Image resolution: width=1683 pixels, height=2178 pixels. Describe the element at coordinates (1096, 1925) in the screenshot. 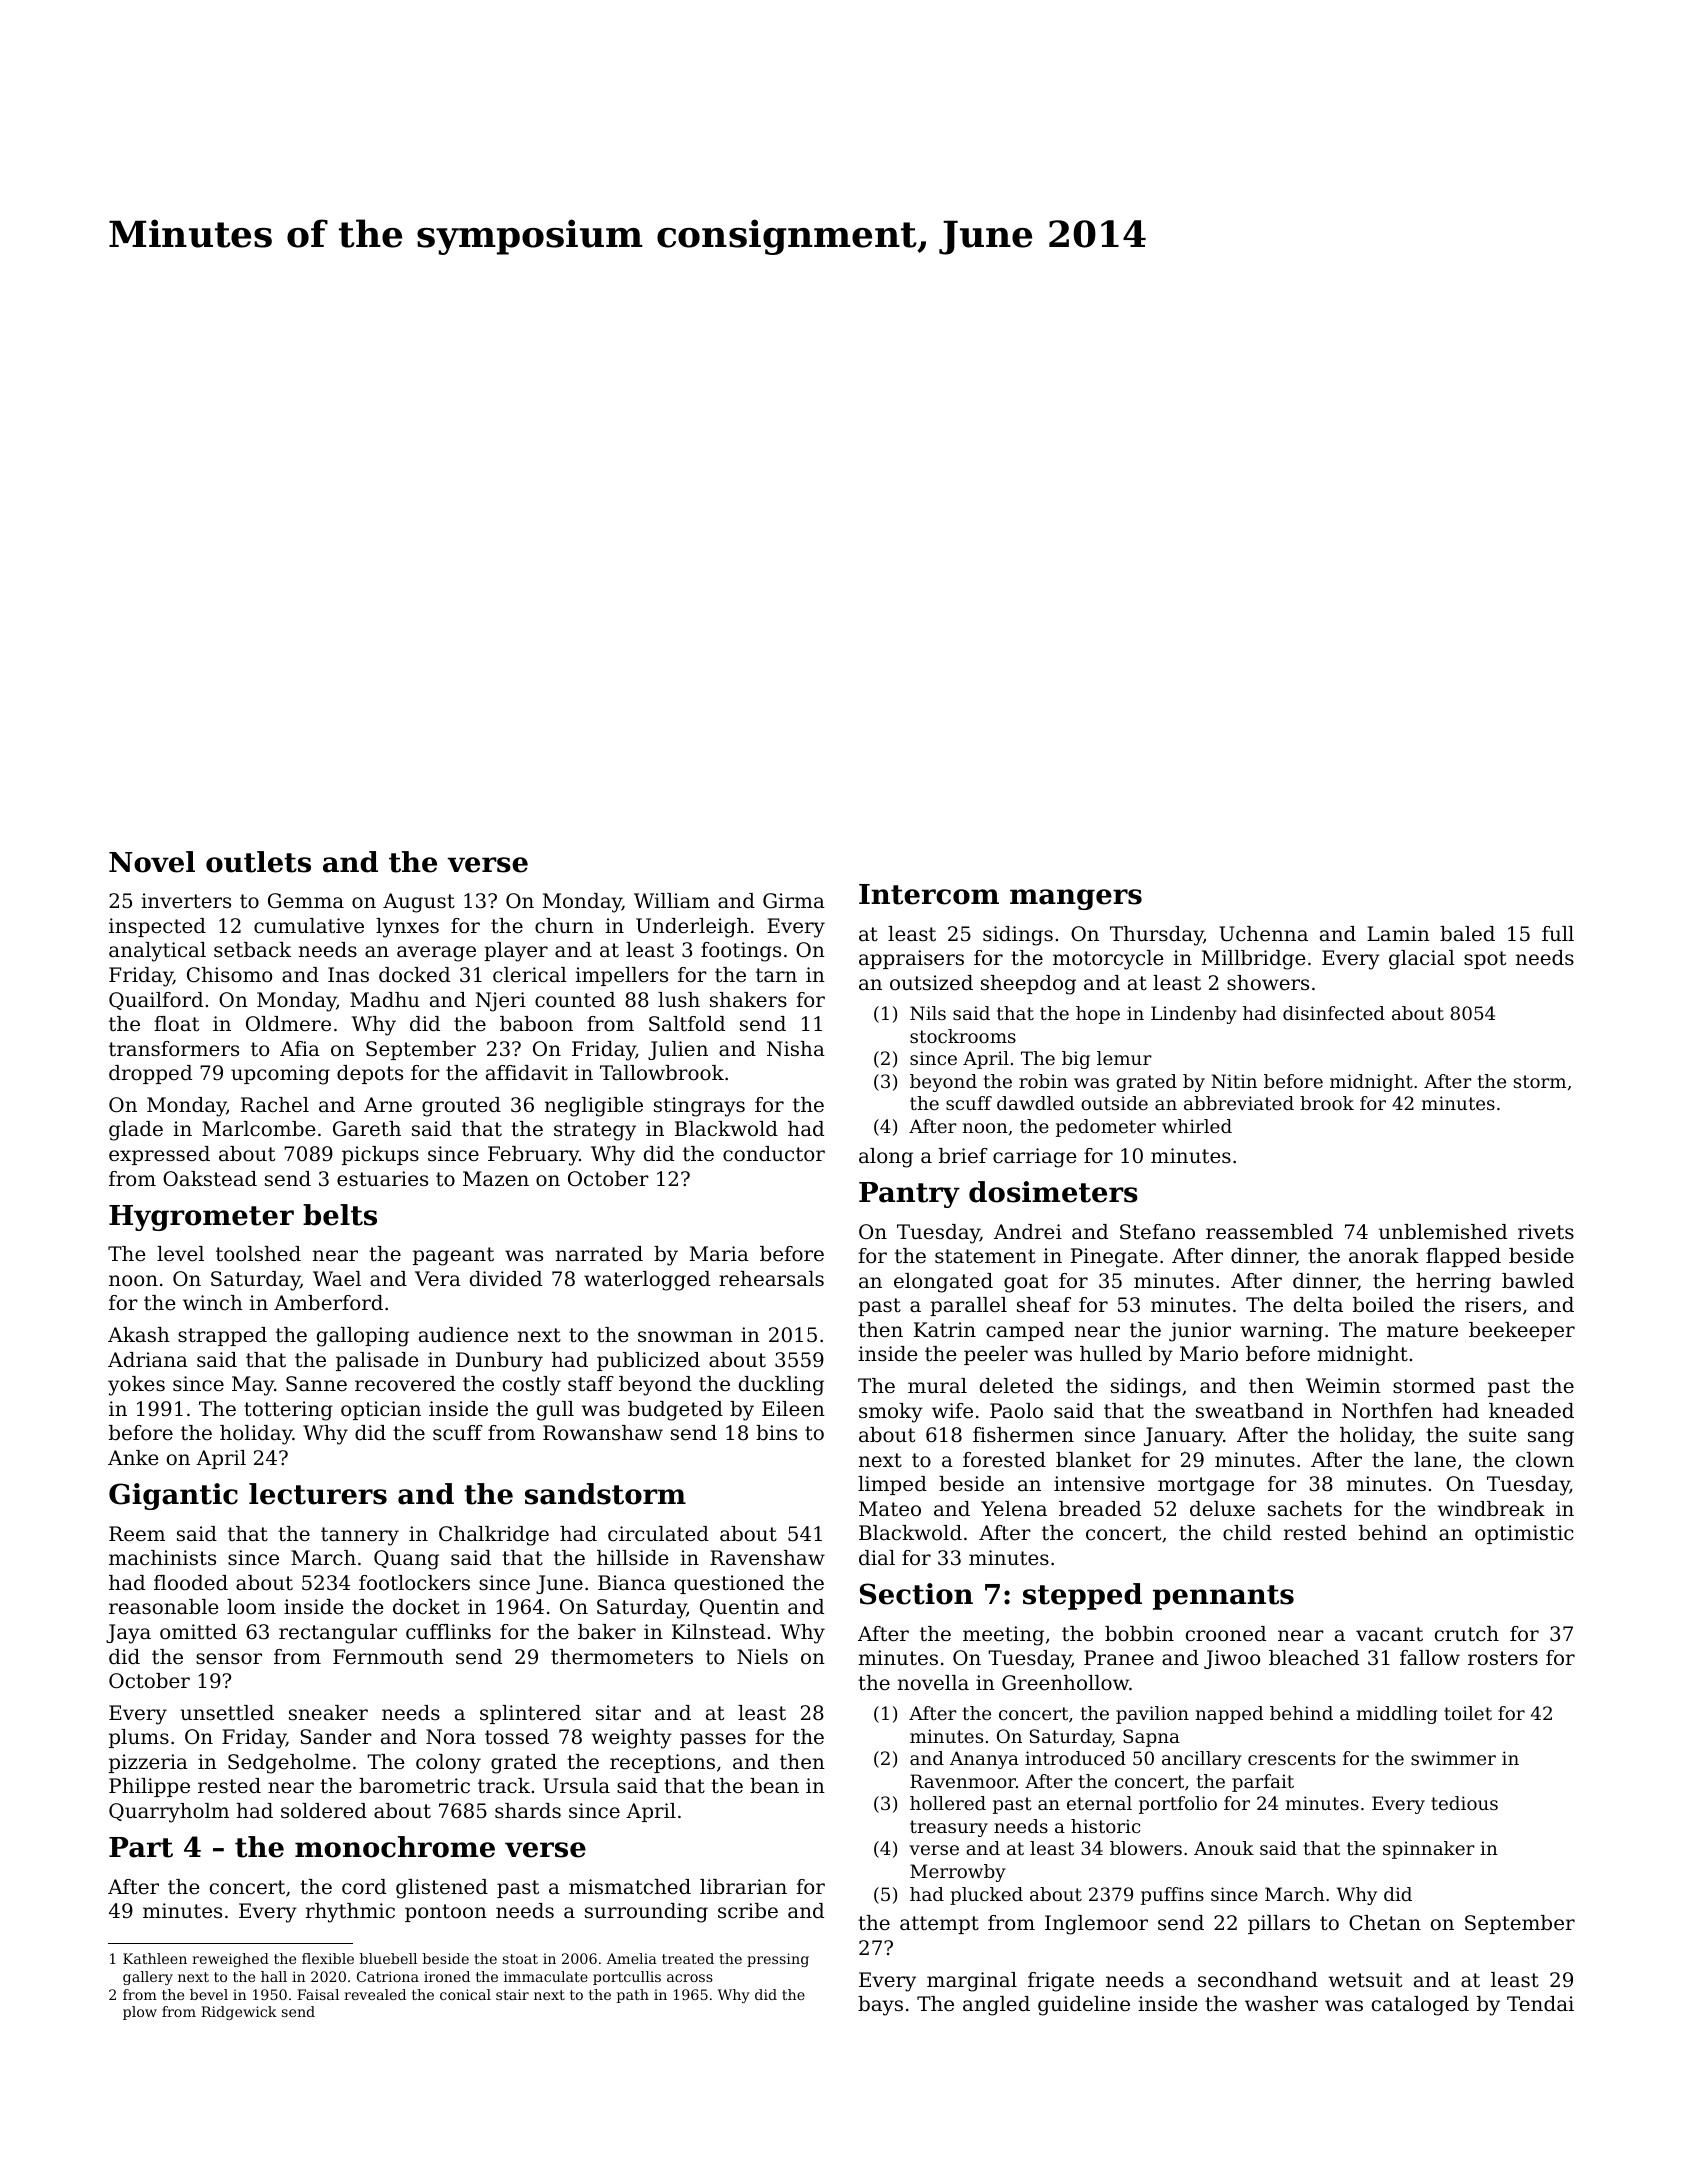

I see `Inglemoor` at that location.
